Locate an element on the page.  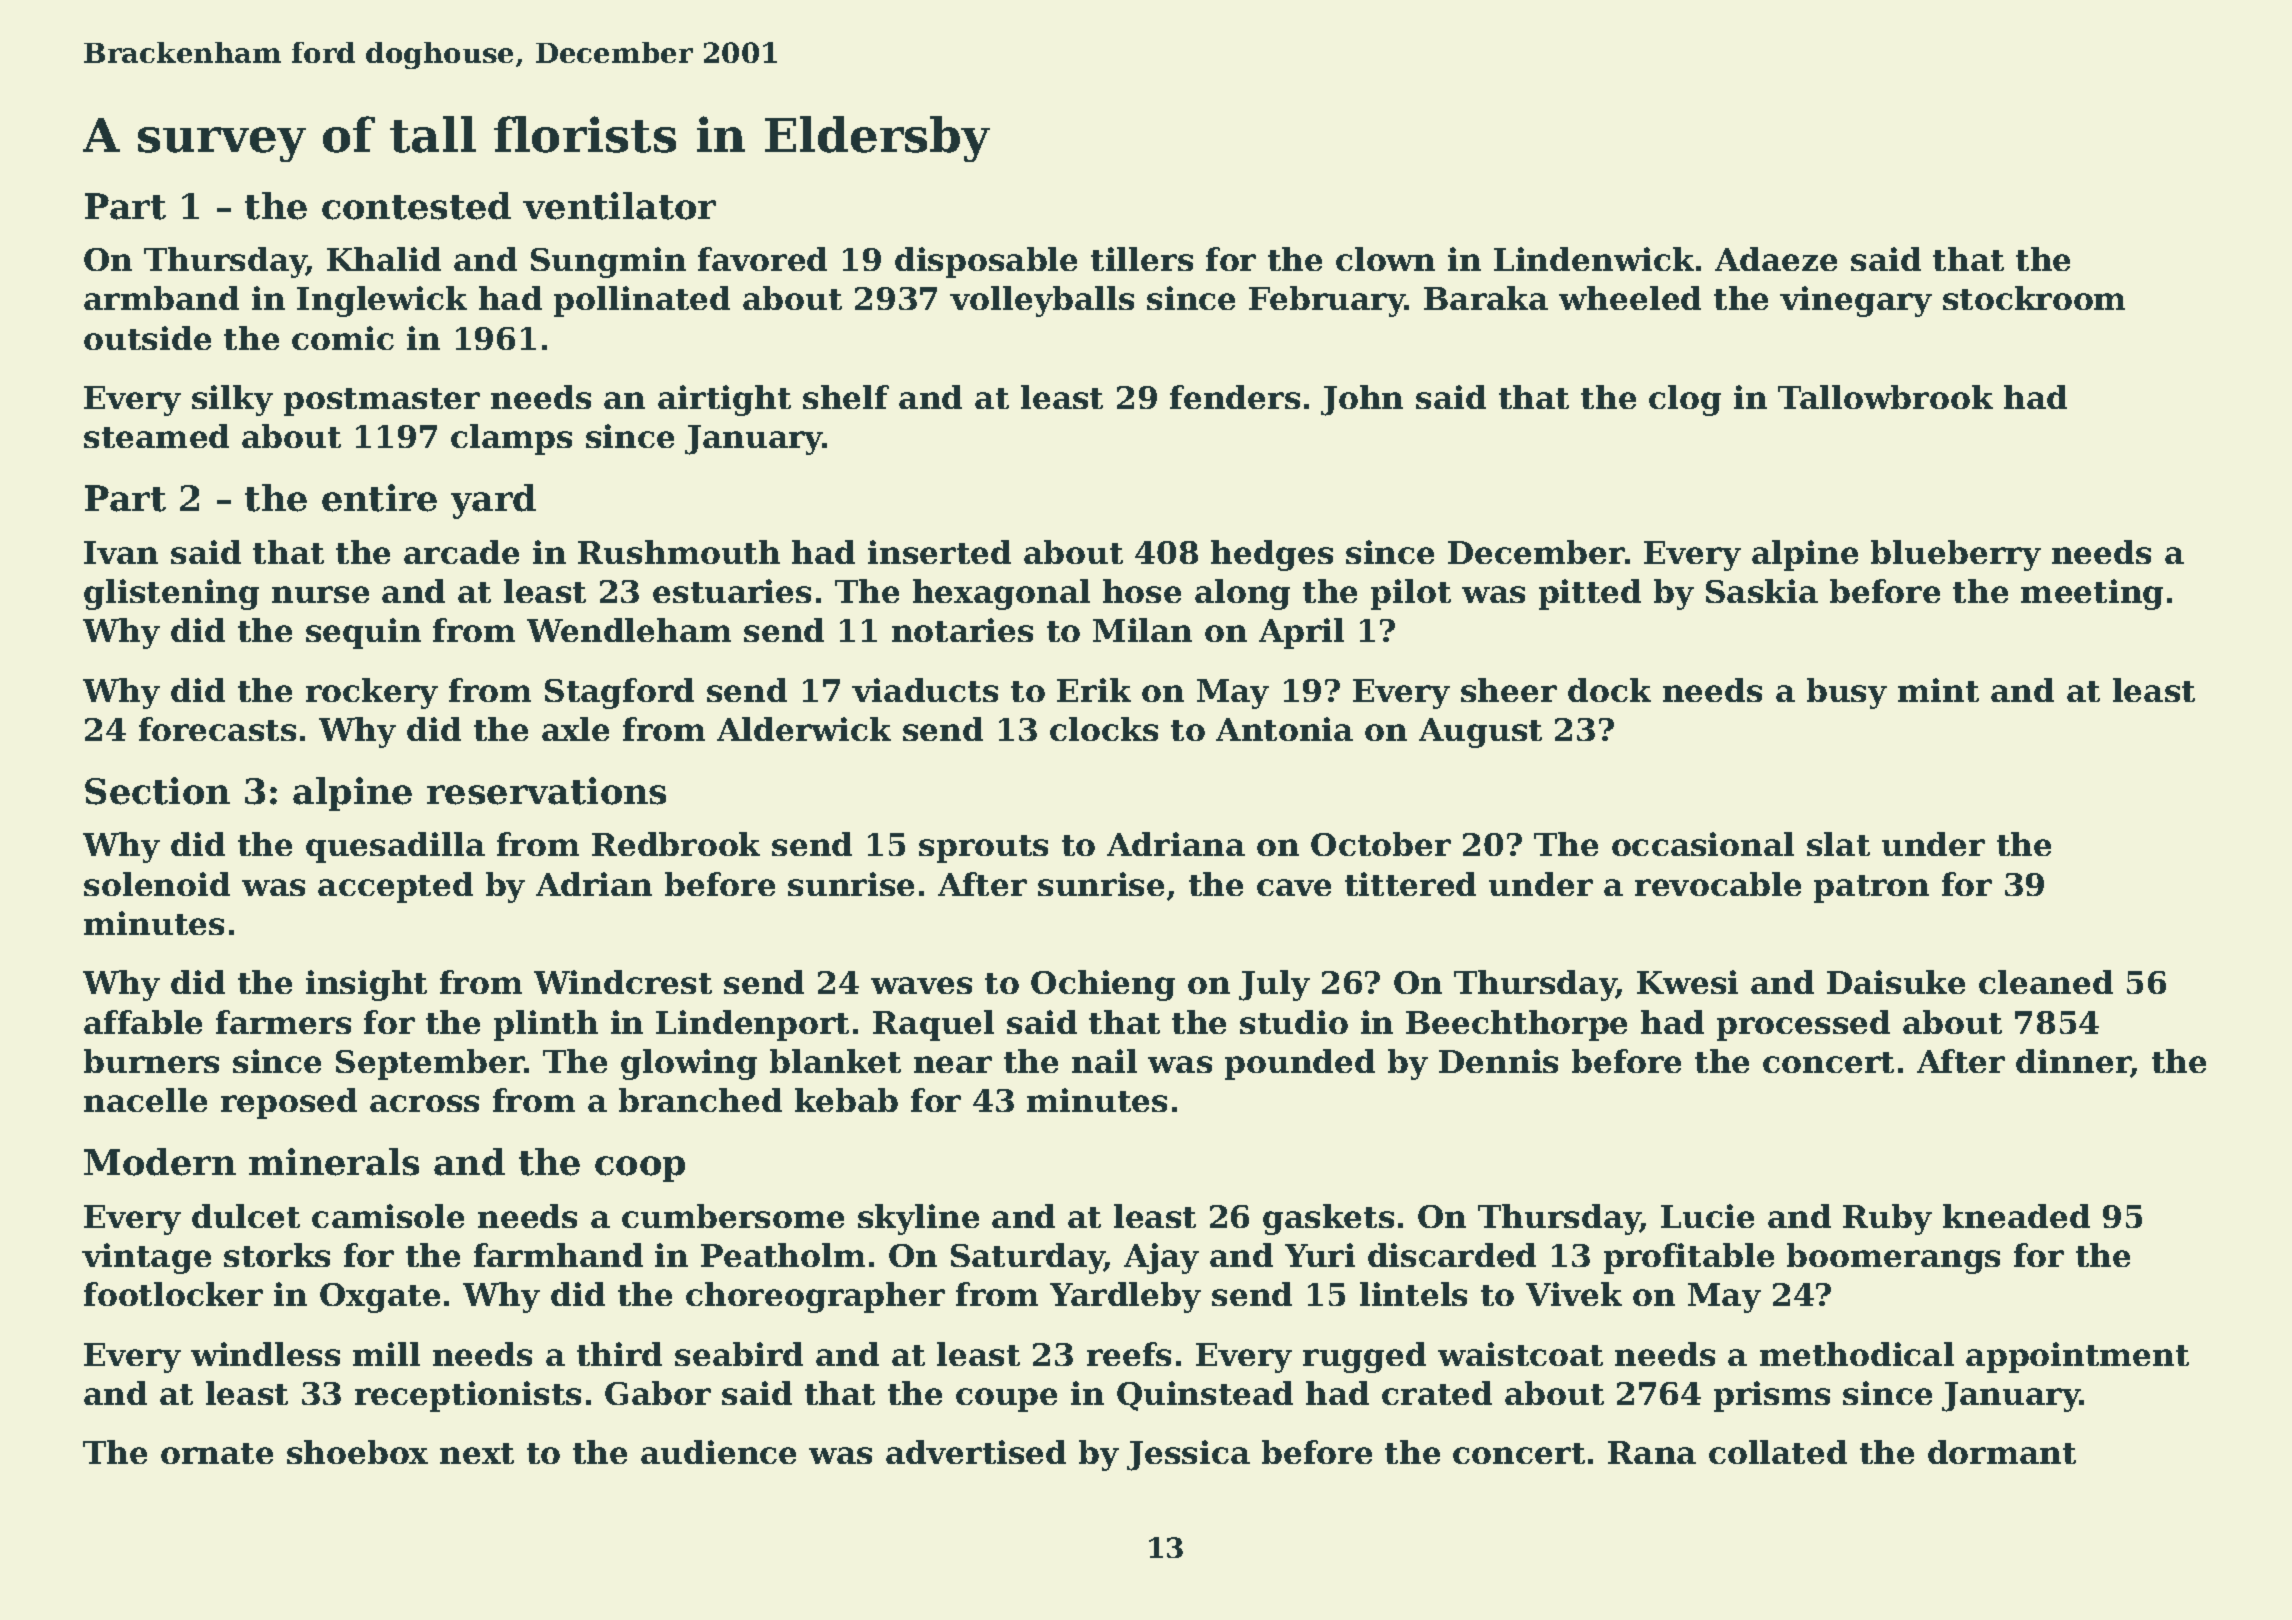
contested is located at coordinates (416, 206).
